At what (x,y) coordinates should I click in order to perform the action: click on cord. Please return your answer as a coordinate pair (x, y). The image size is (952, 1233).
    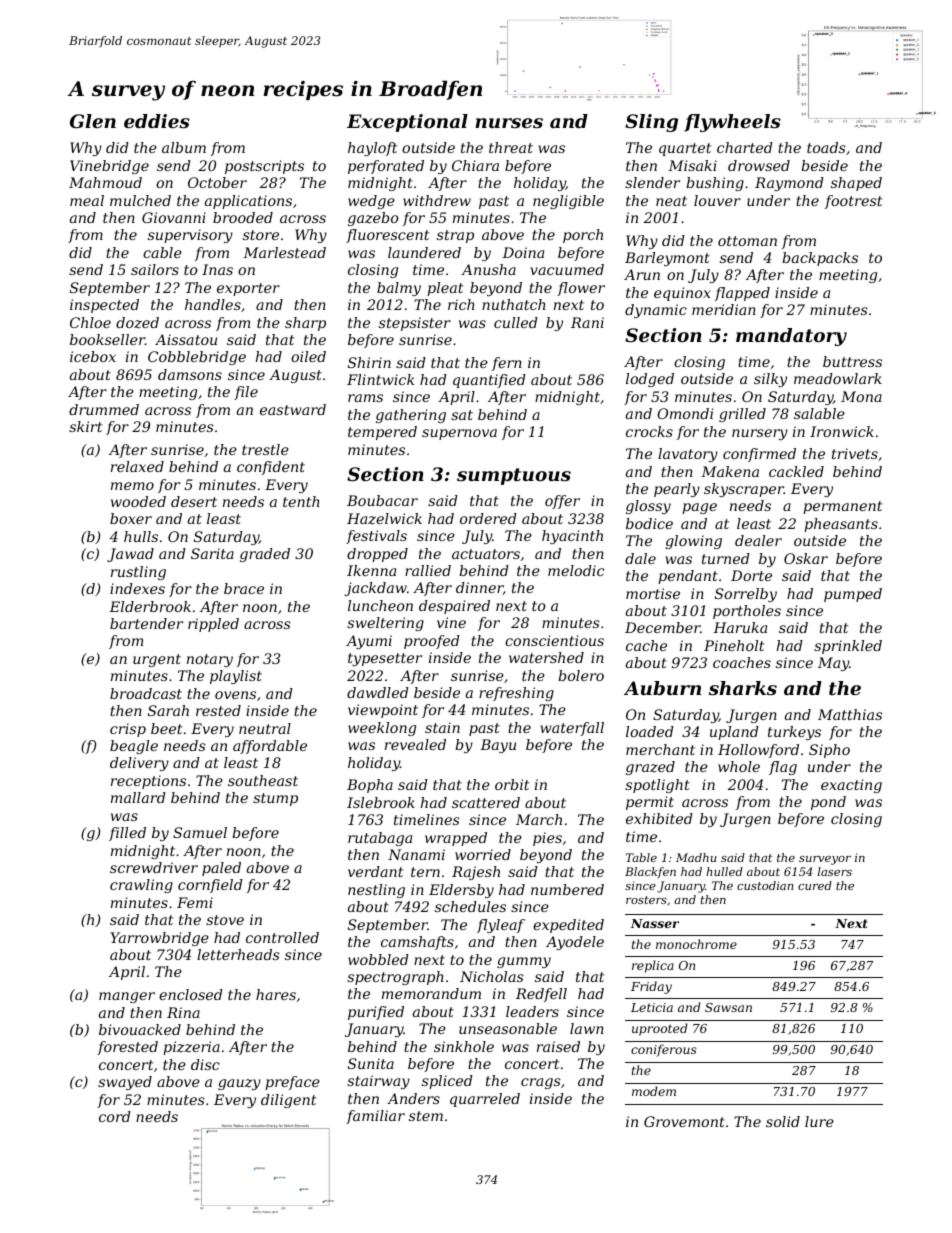
    Looking at the image, I should click on (115, 1116).
